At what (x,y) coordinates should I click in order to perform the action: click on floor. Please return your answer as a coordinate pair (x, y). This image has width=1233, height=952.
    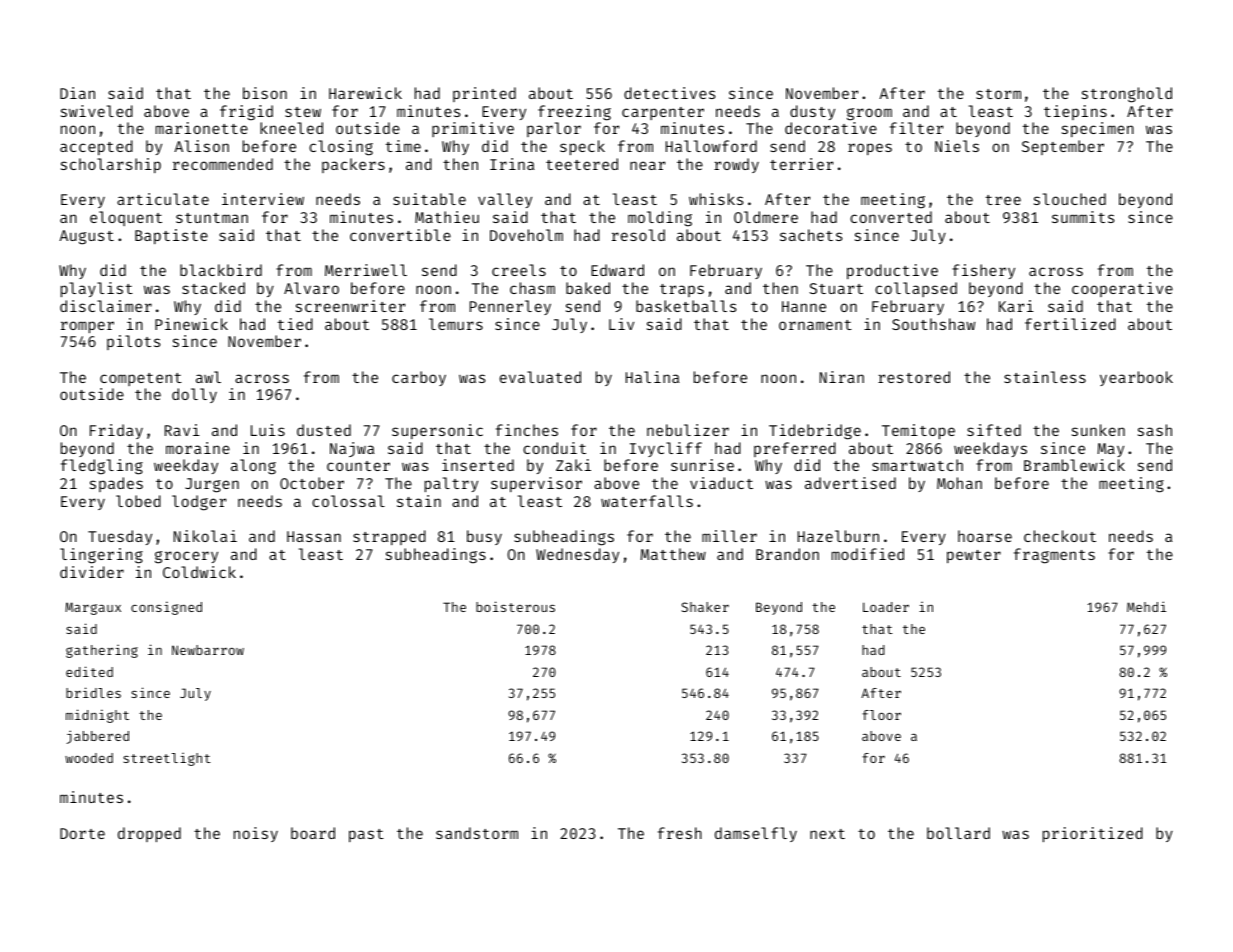
    Looking at the image, I should click on (881, 715).
